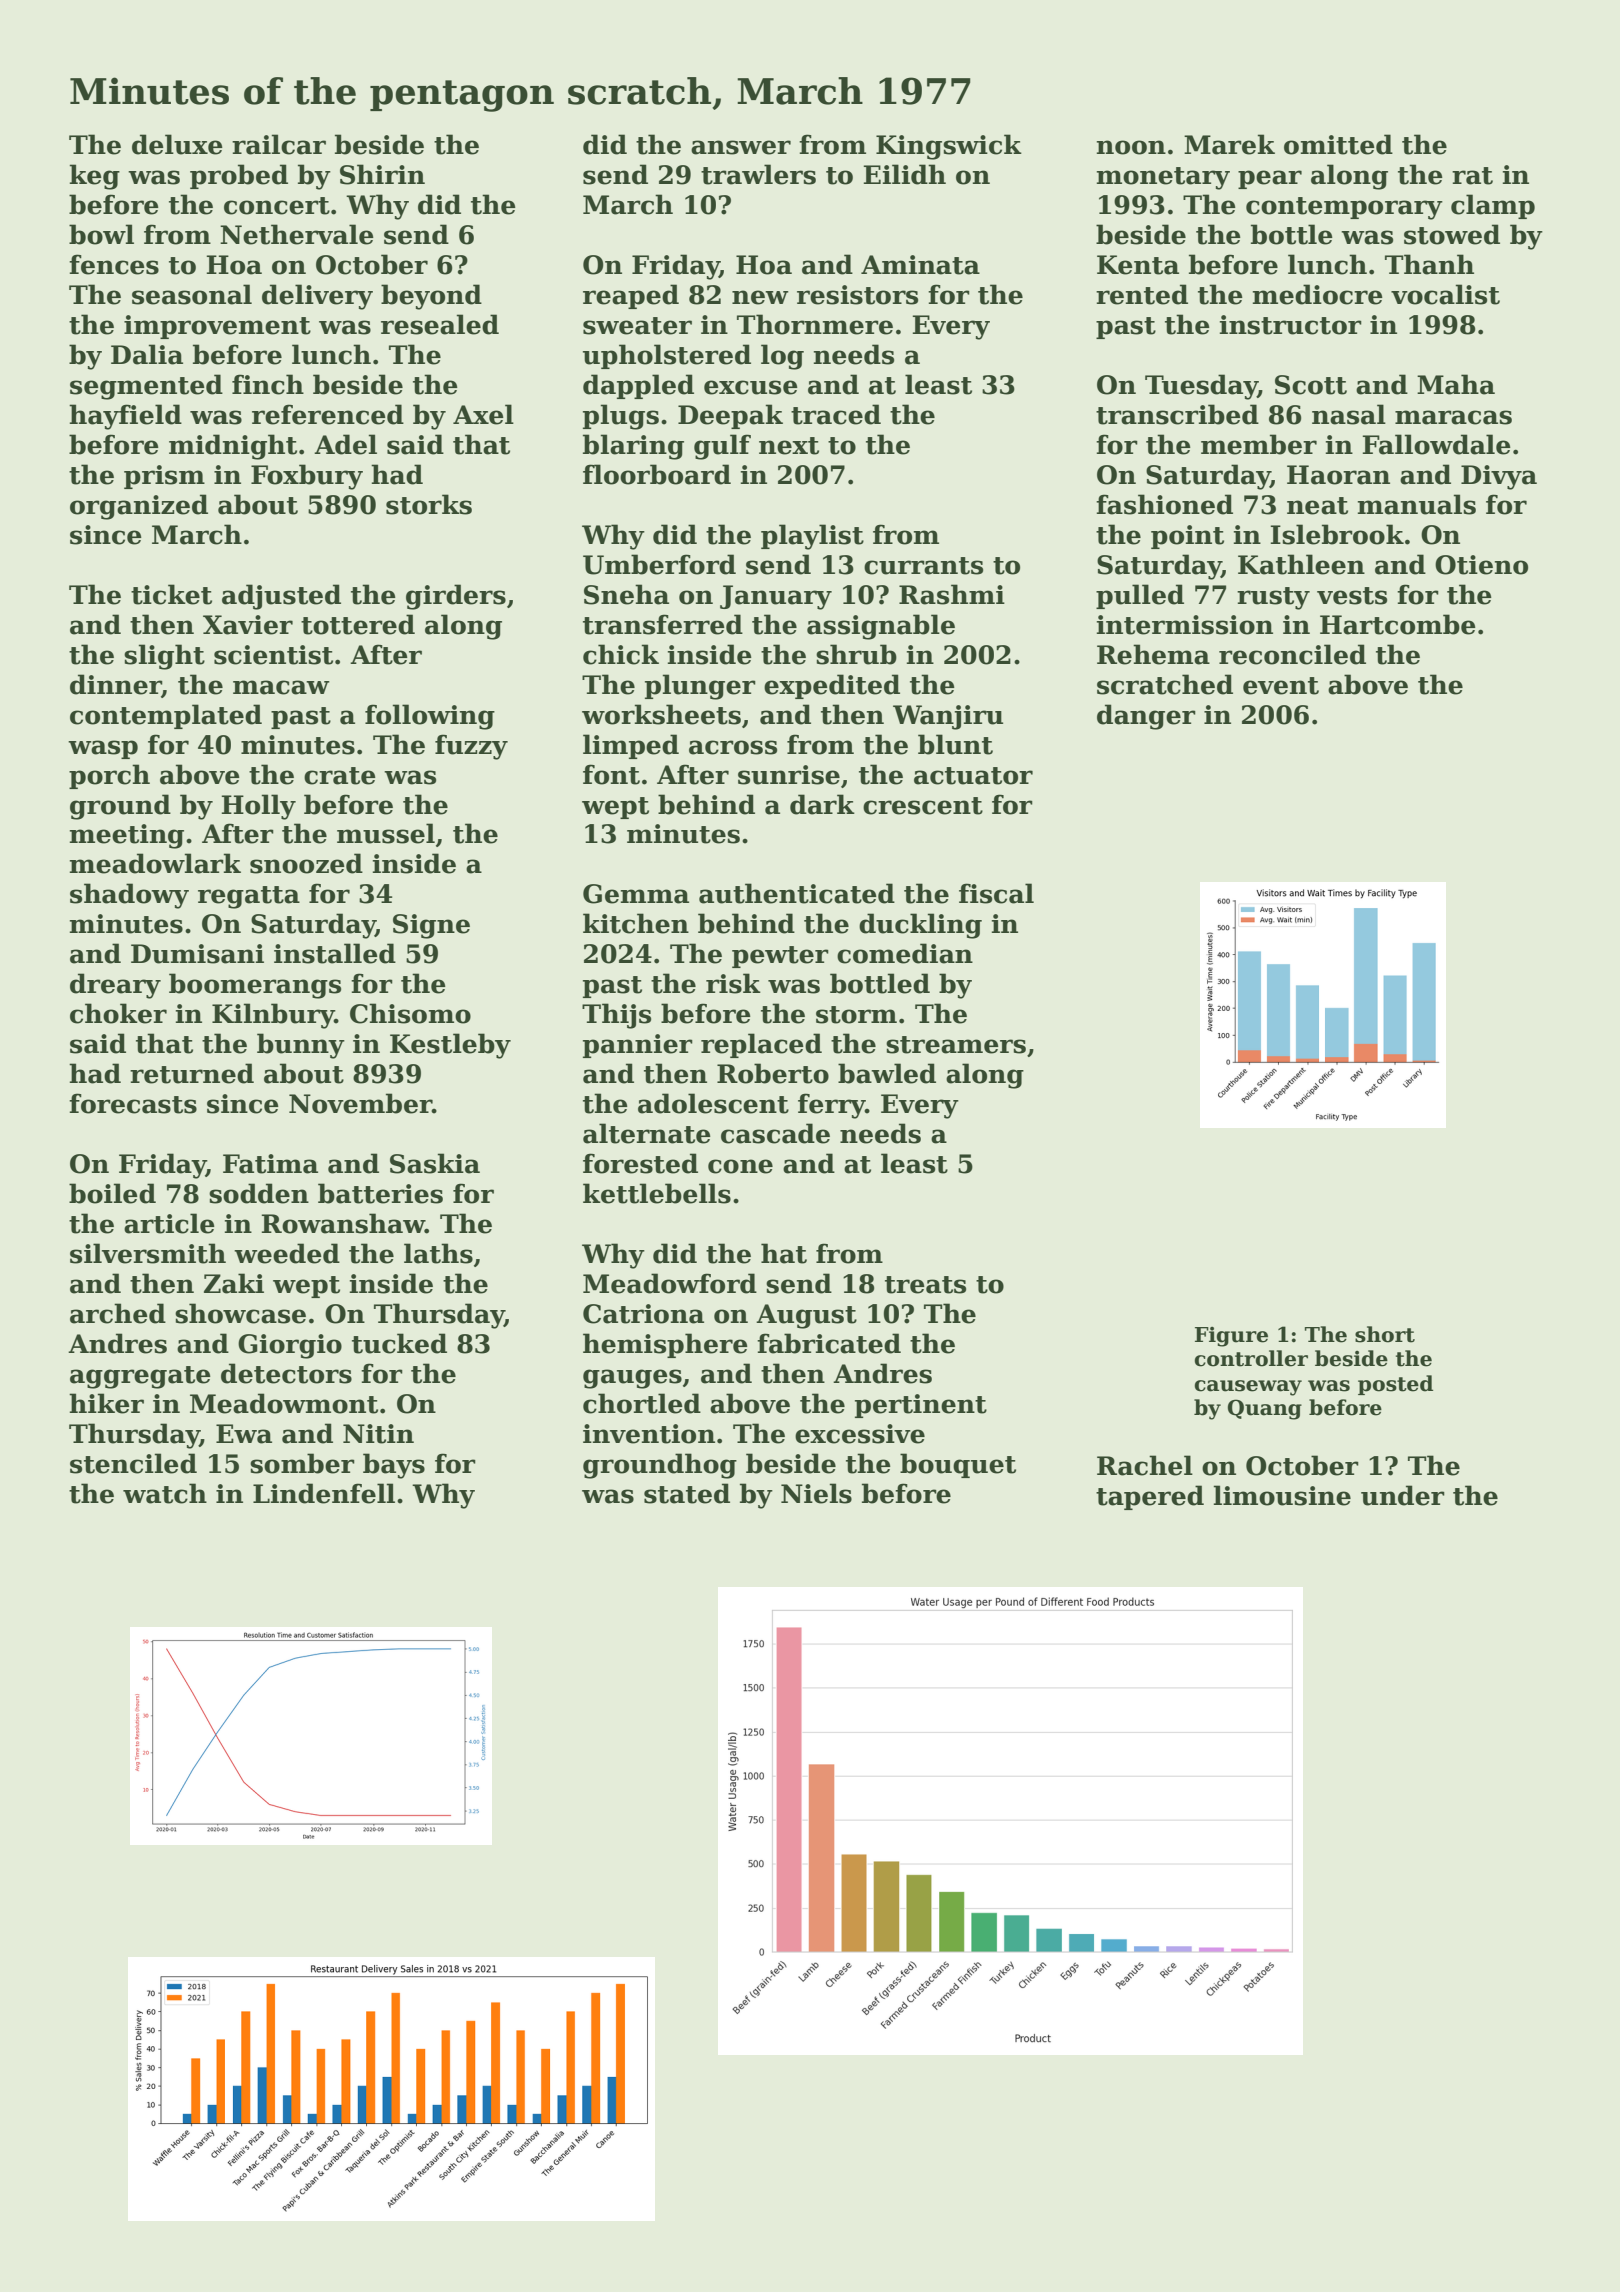 The width and height of the screenshot is (1620, 2292). Describe the element at coordinates (165, 1493) in the screenshot. I see `watch` at that location.
